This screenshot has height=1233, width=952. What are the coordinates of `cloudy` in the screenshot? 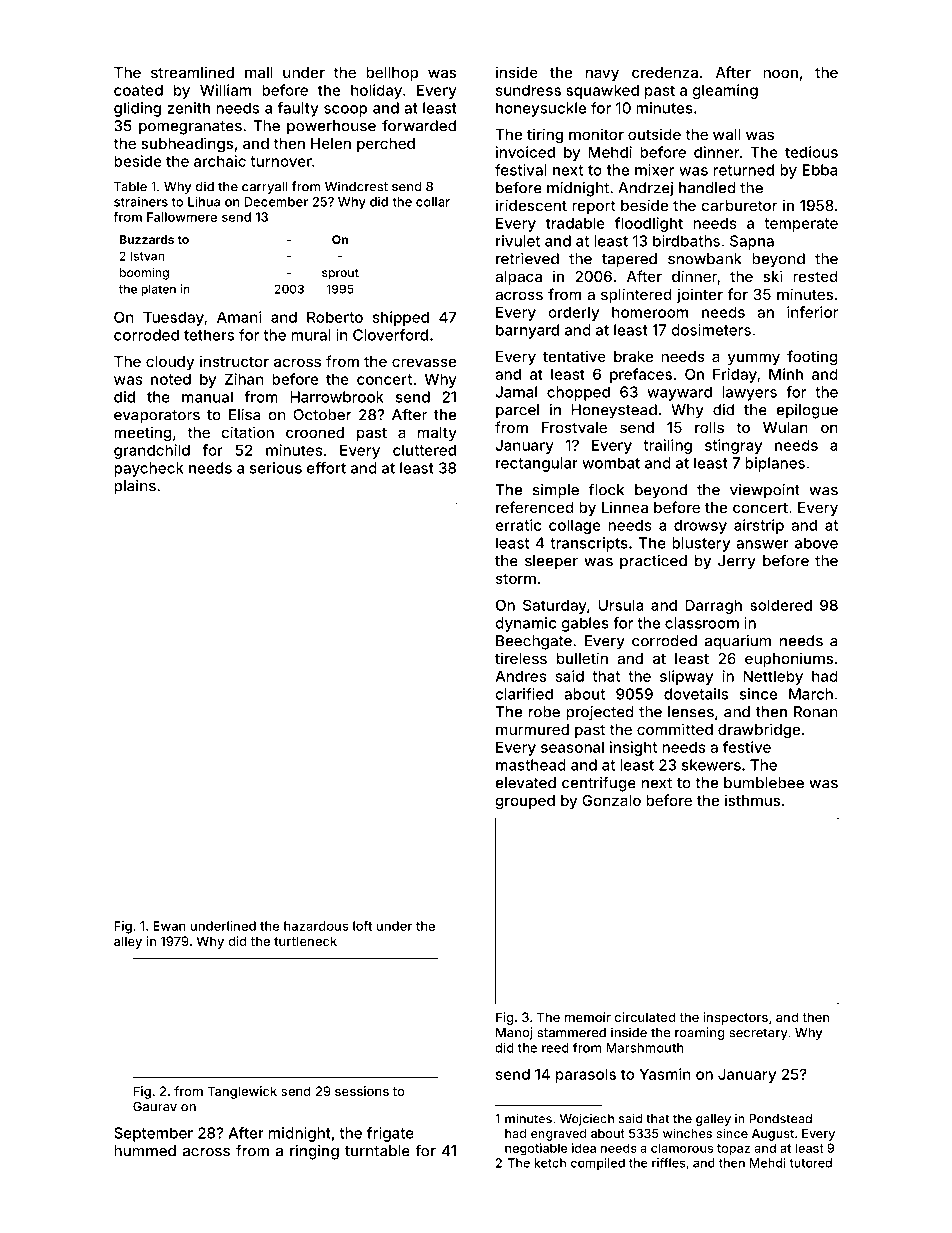 It's located at (170, 363).
